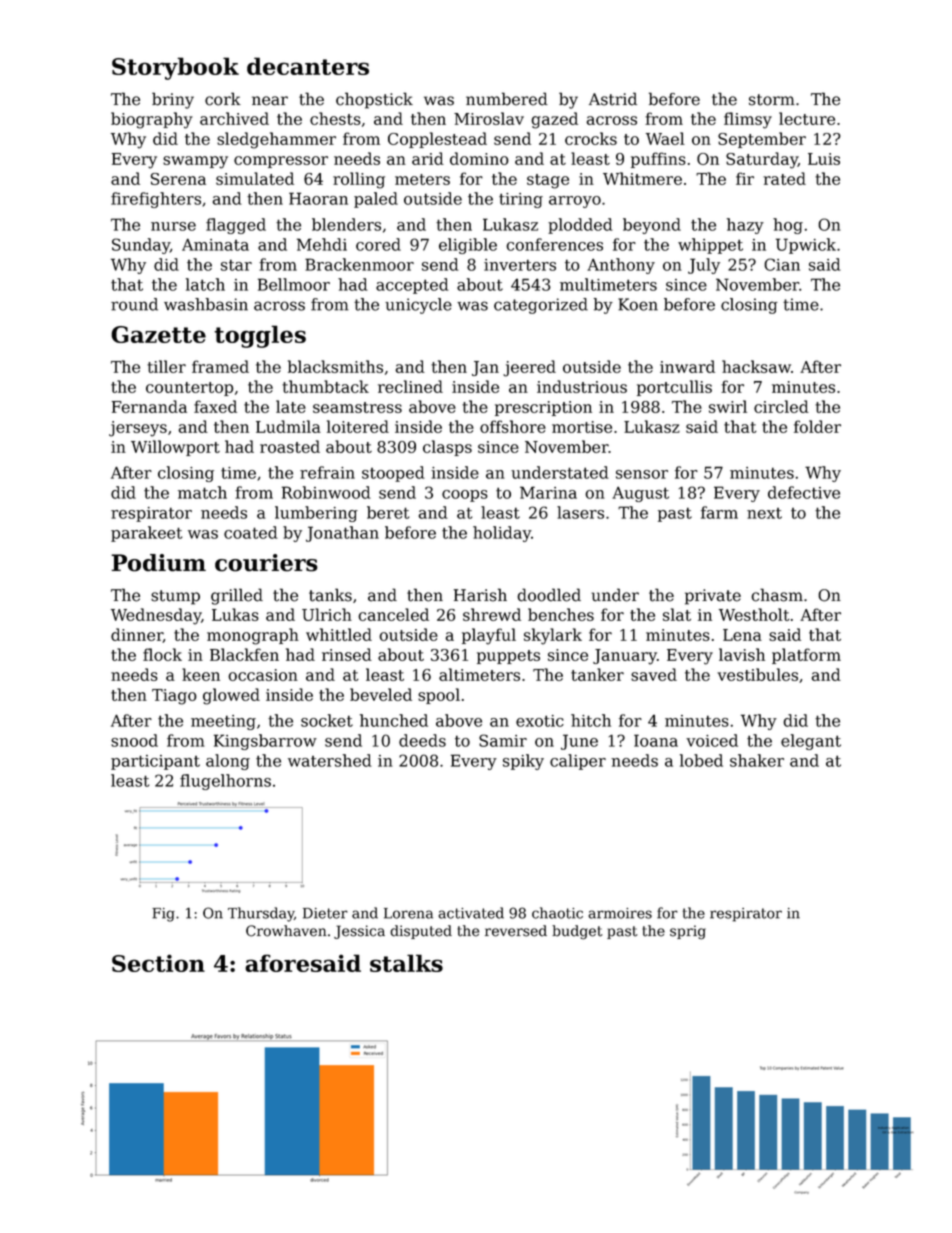  Describe the element at coordinates (175, 68) in the screenshot. I see `Storybook` at that location.
